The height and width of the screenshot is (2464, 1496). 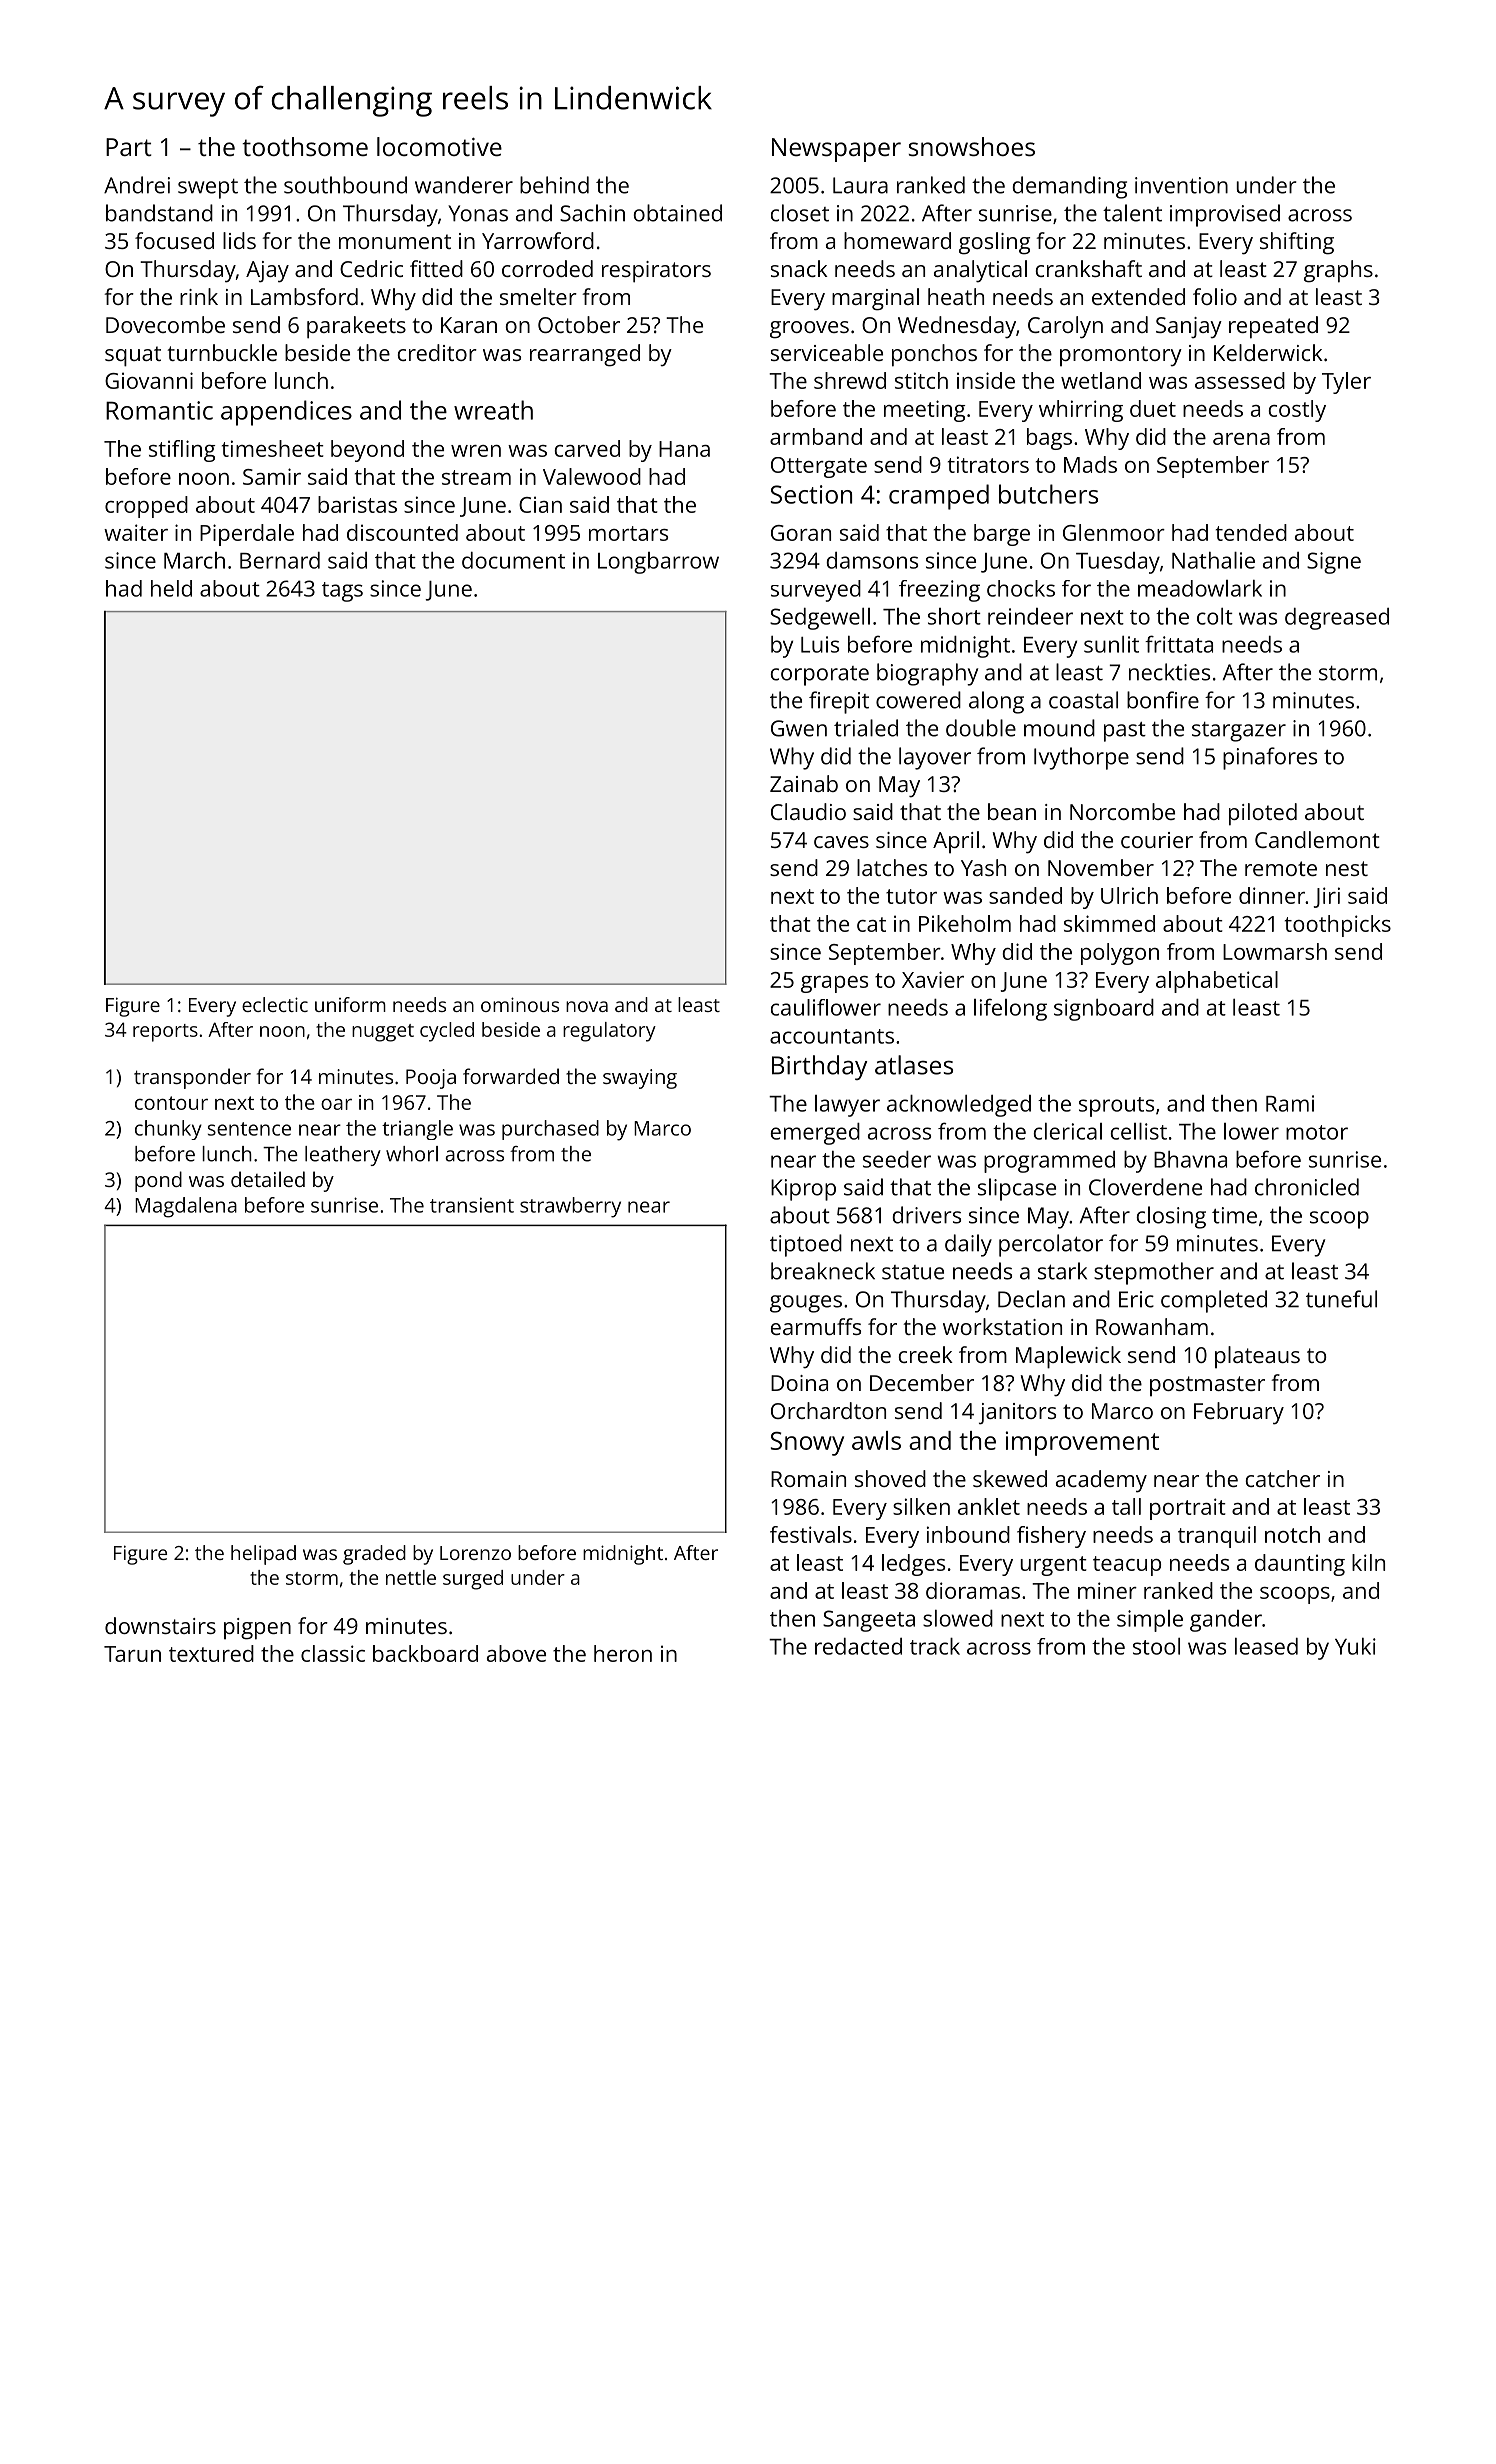 I want to click on Lorenzo, so click(x=475, y=1553).
